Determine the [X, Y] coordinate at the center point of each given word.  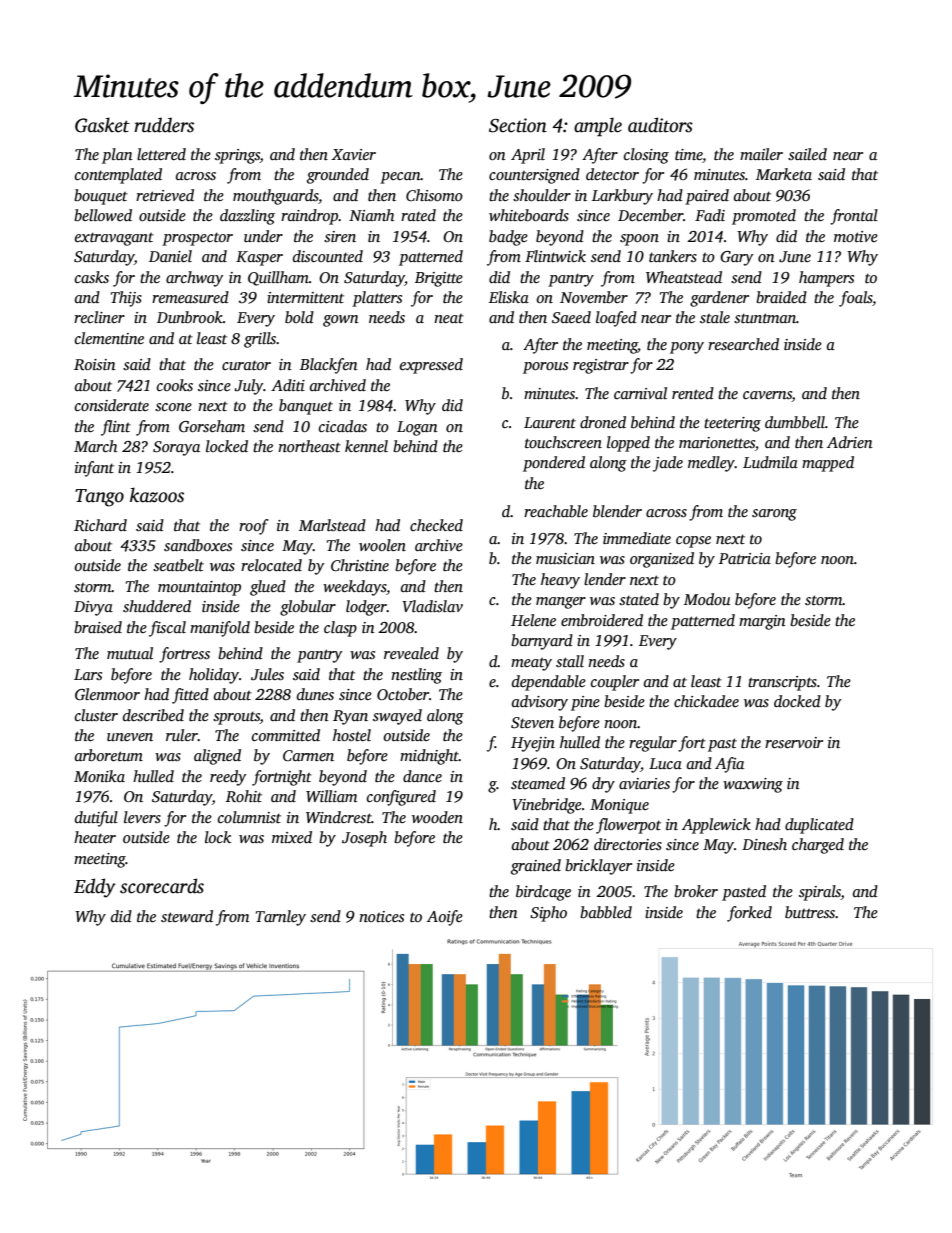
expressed [431, 366]
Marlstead [332, 525]
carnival [640, 393]
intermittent [305, 297]
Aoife [445, 918]
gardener [719, 299]
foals [856, 299]
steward [187, 916]
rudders [164, 125]
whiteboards [529, 215]
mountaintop [199, 588]
